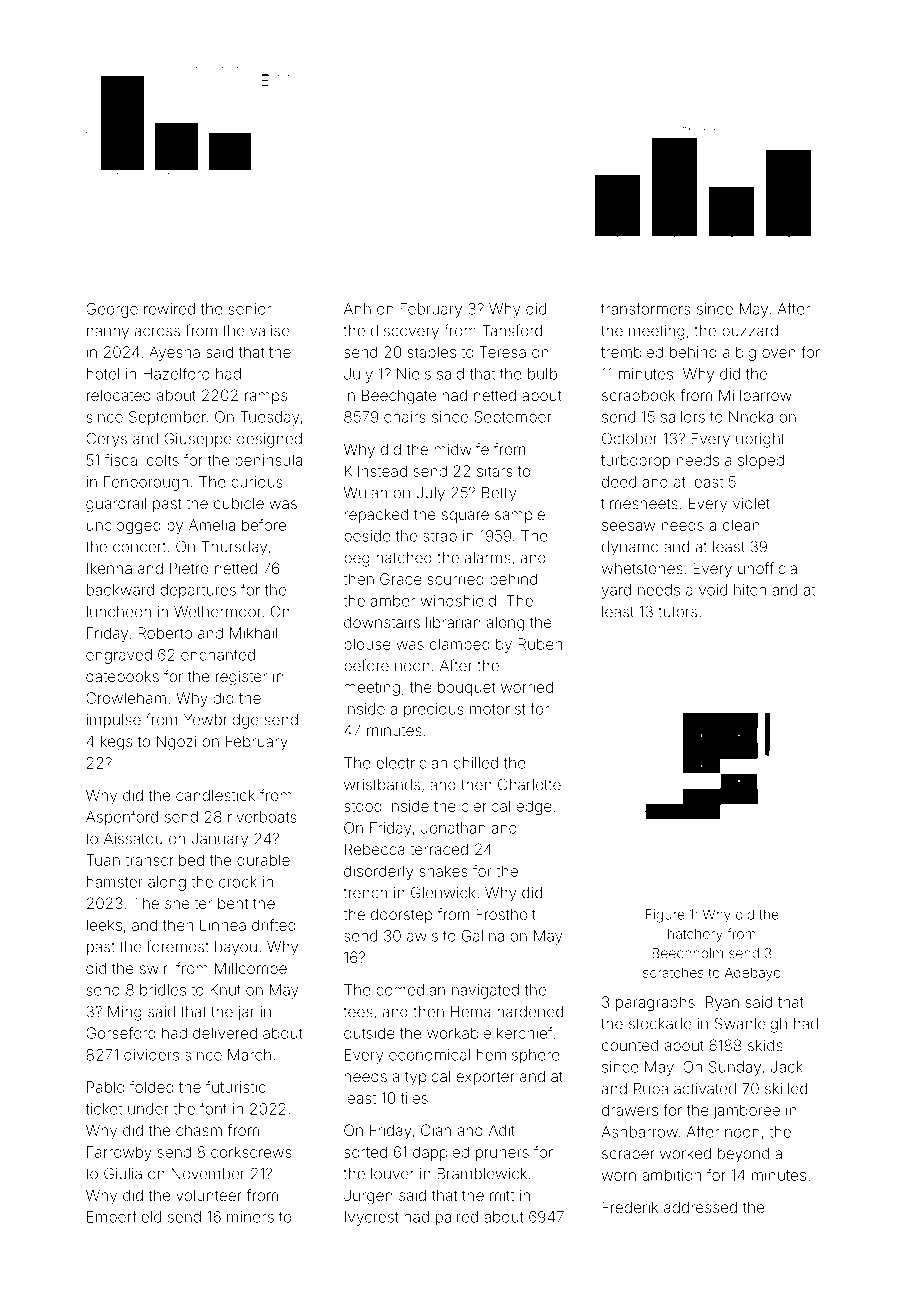  What do you see at coordinates (779, 353) in the screenshot?
I see `oven` at bounding box center [779, 353].
